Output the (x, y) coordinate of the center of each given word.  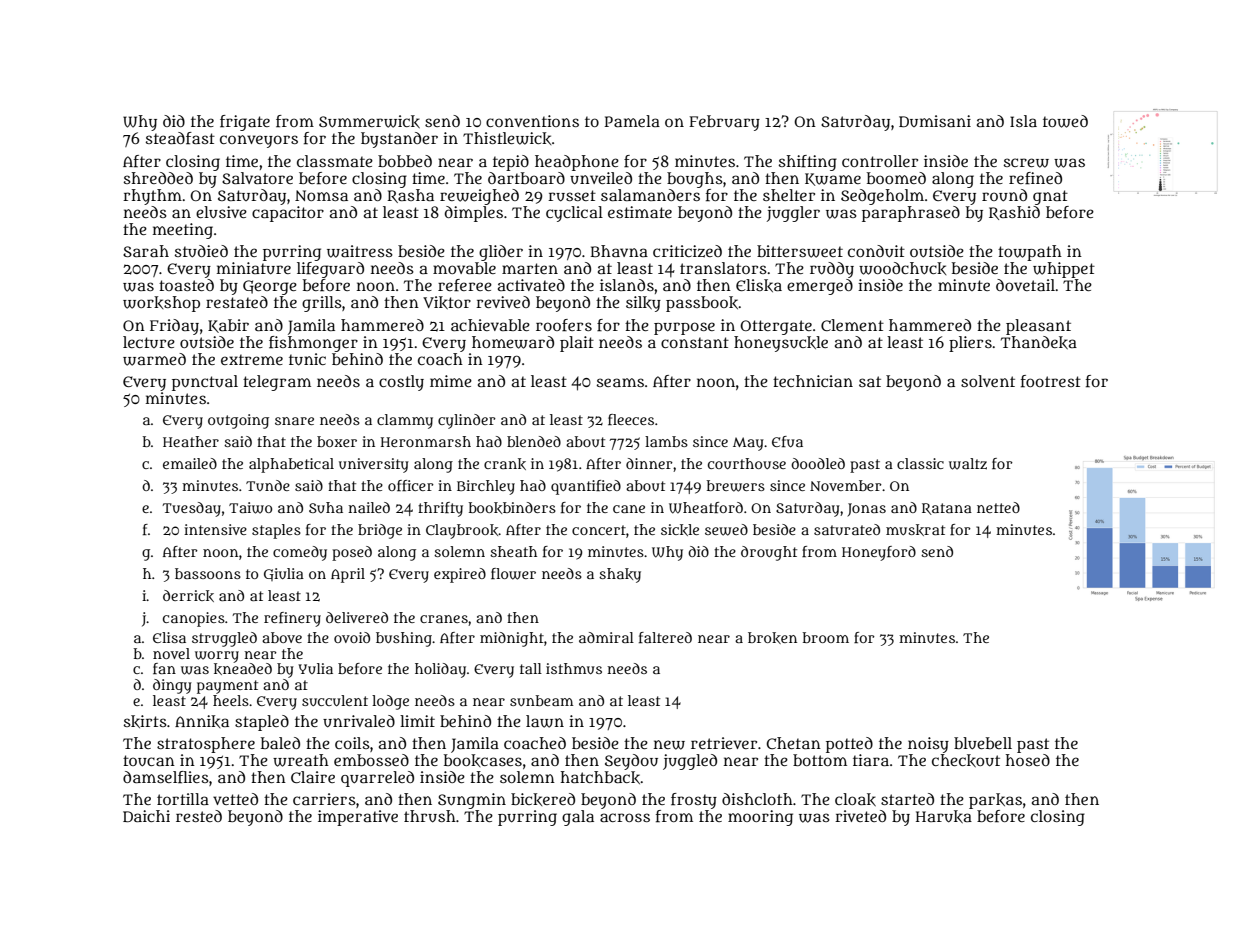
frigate (245, 123)
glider (501, 253)
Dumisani (935, 121)
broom (826, 637)
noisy (928, 745)
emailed (190, 463)
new (669, 745)
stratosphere (206, 745)
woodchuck (902, 268)
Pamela (632, 121)
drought (769, 553)
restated (237, 302)
